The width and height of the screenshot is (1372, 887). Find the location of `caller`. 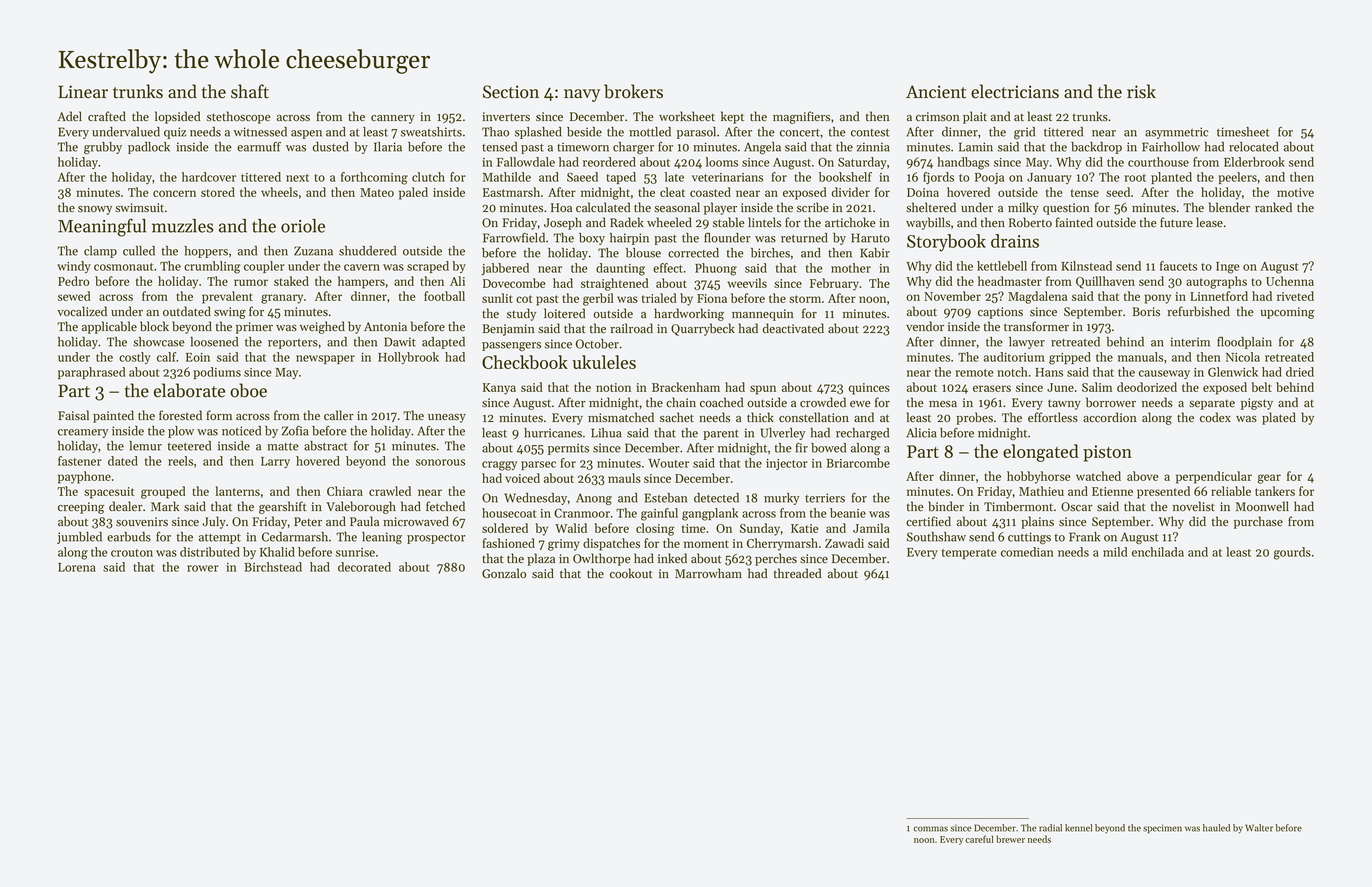

caller is located at coordinates (339, 415).
